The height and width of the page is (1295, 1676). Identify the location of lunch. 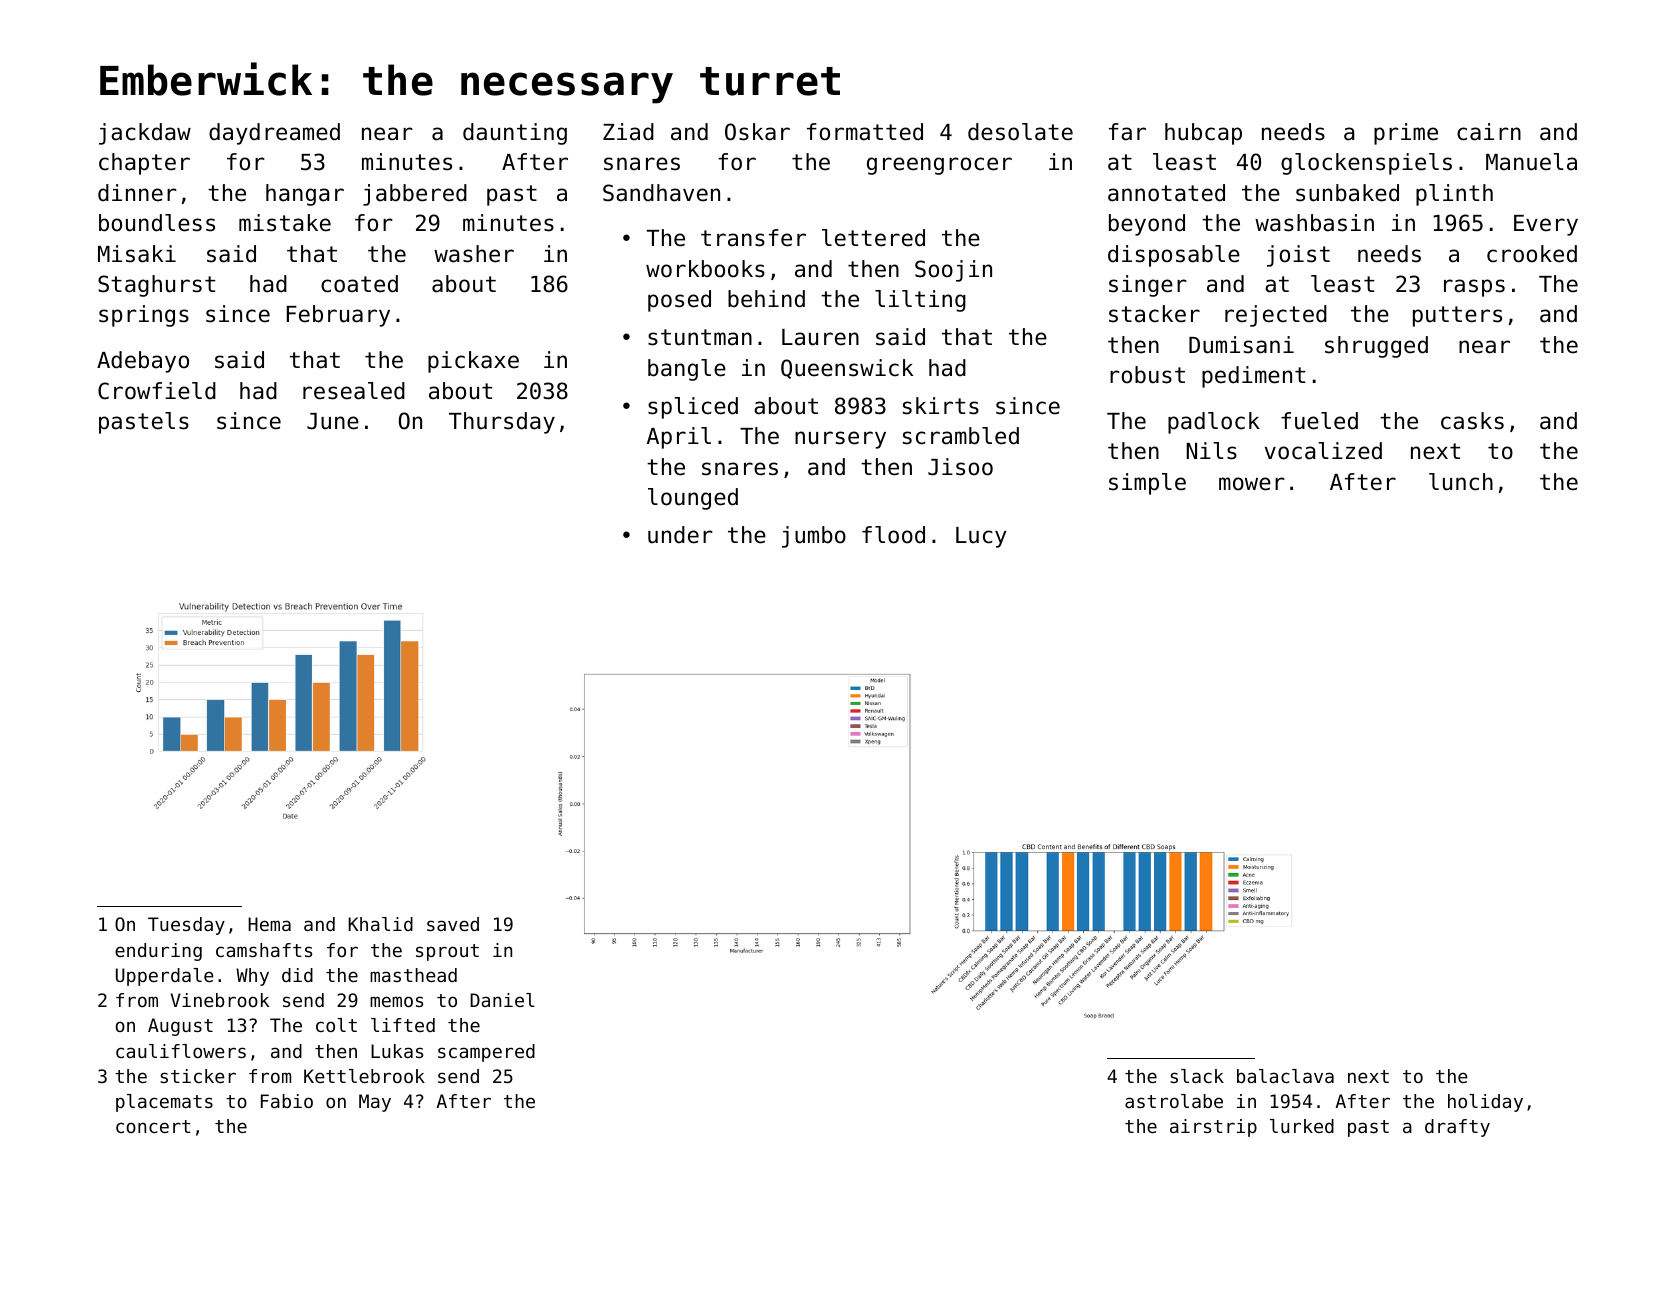
(1461, 482).
